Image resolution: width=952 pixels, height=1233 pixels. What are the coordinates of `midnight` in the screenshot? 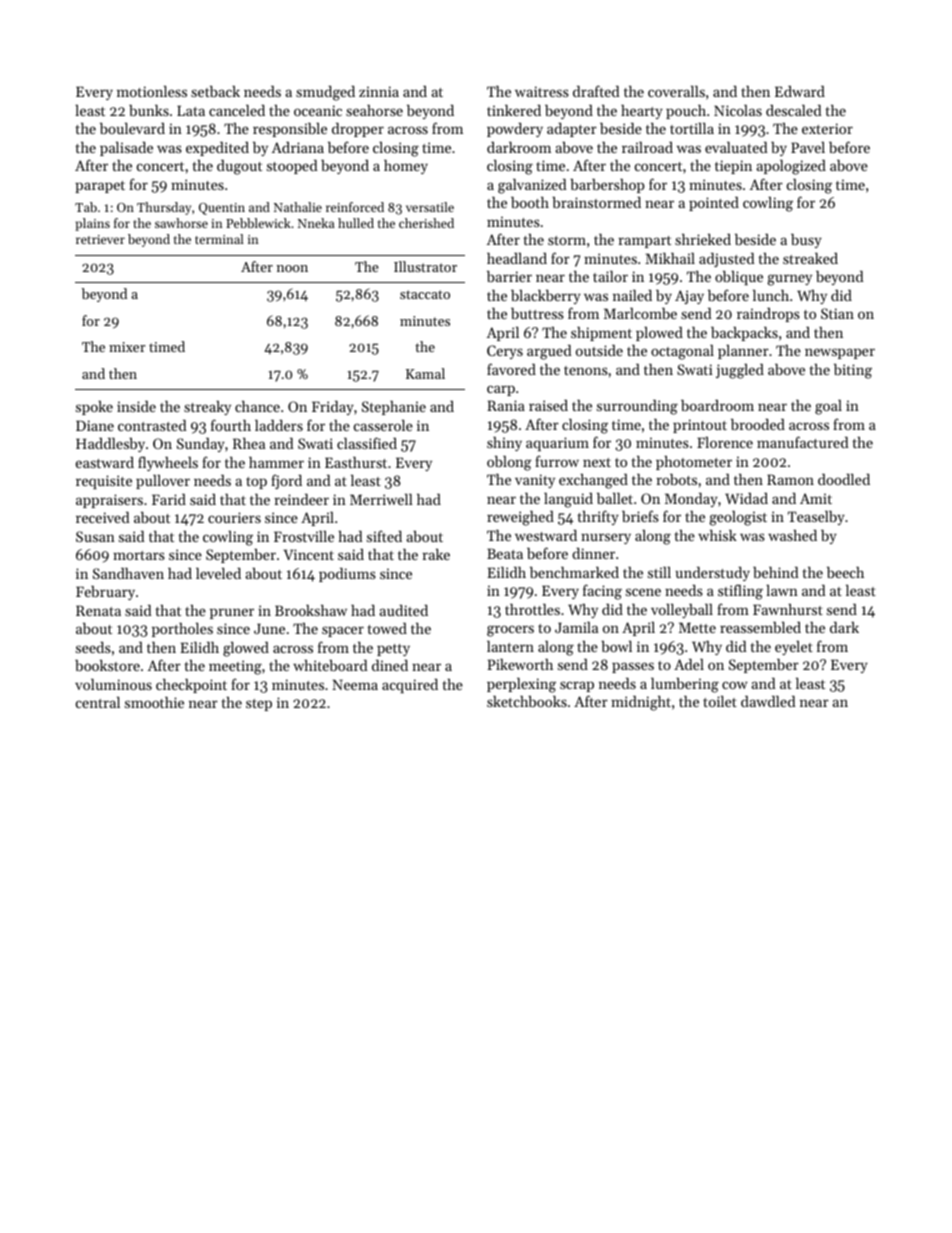 It's located at (641, 703).
